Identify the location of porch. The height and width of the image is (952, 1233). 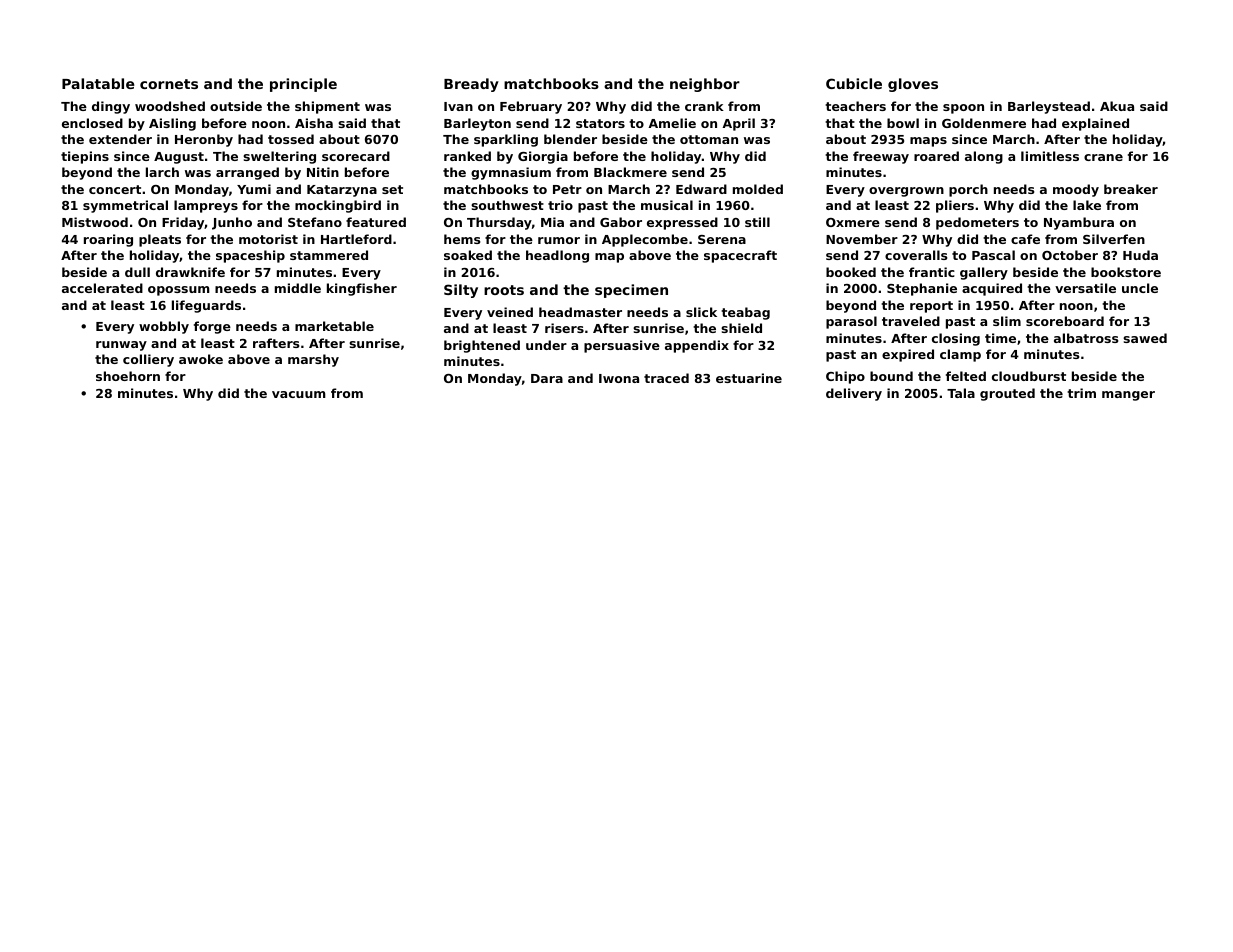
(968, 190).
